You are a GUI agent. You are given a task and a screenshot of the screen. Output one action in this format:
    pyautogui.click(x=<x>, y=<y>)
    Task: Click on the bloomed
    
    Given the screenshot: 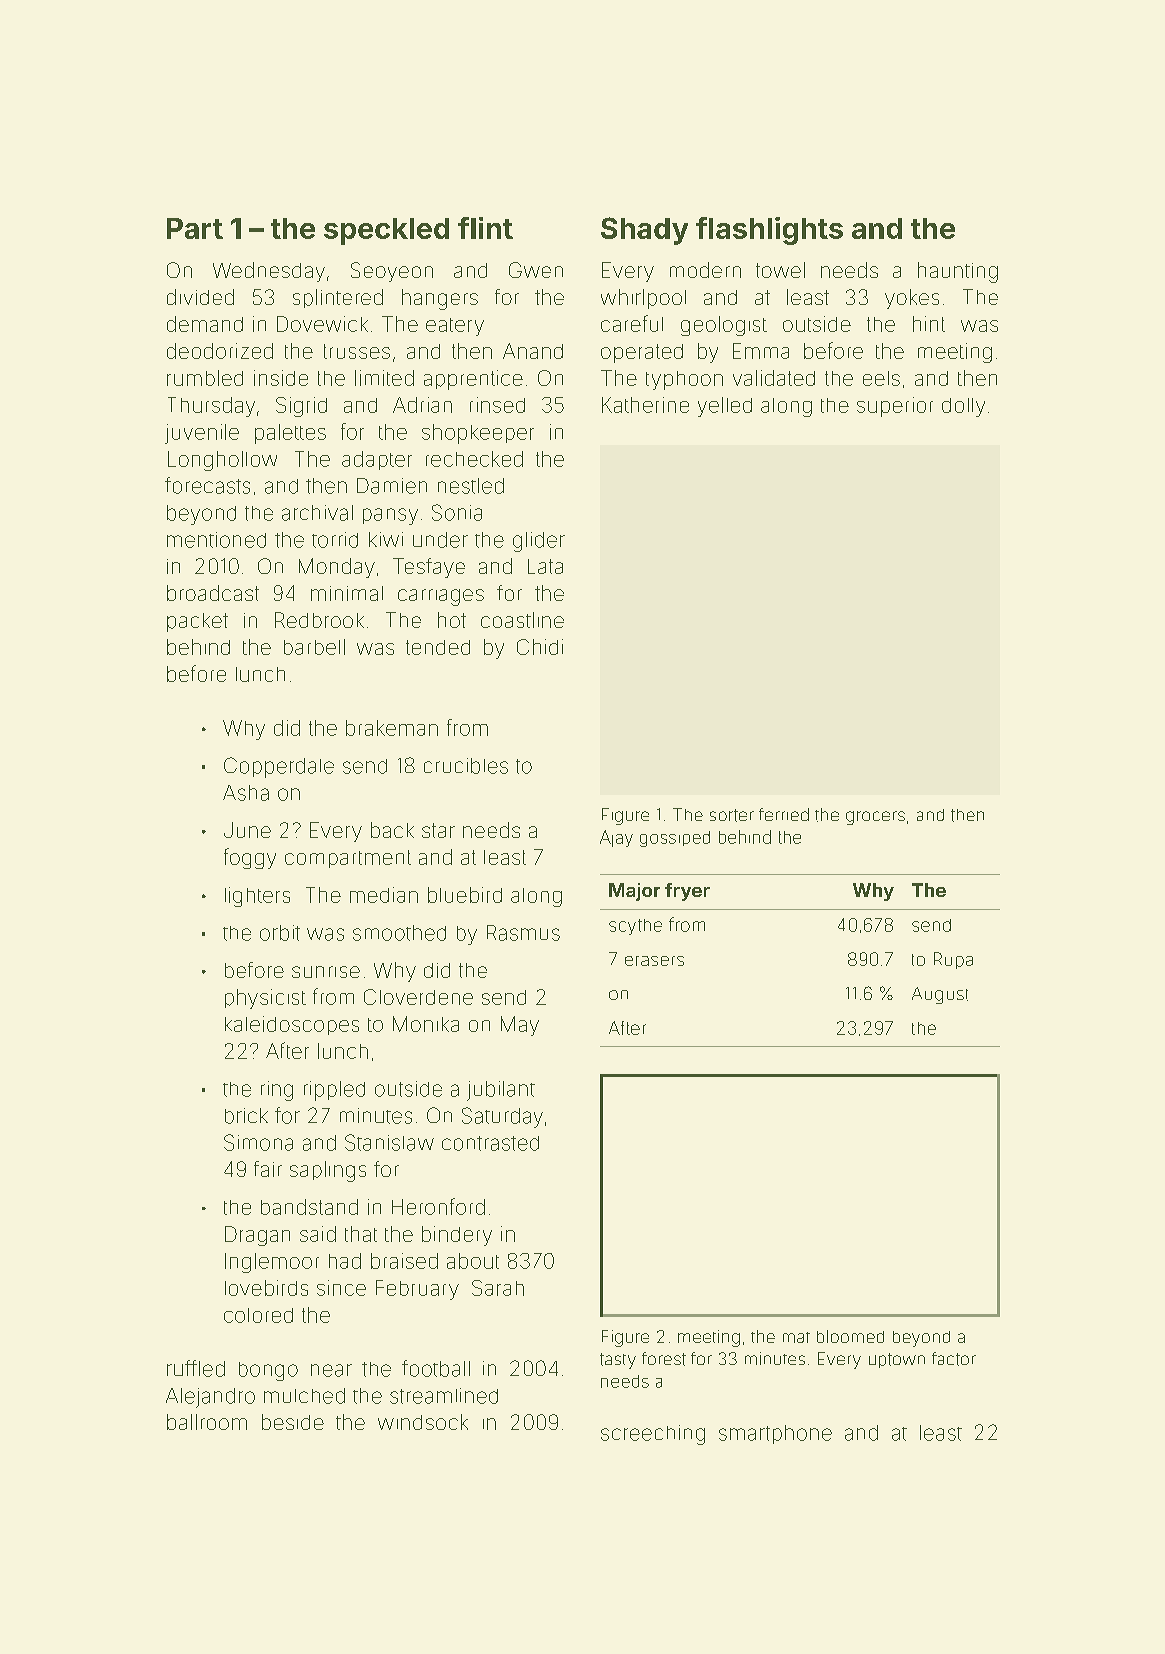 What is the action you would take?
    pyautogui.click(x=850, y=1336)
